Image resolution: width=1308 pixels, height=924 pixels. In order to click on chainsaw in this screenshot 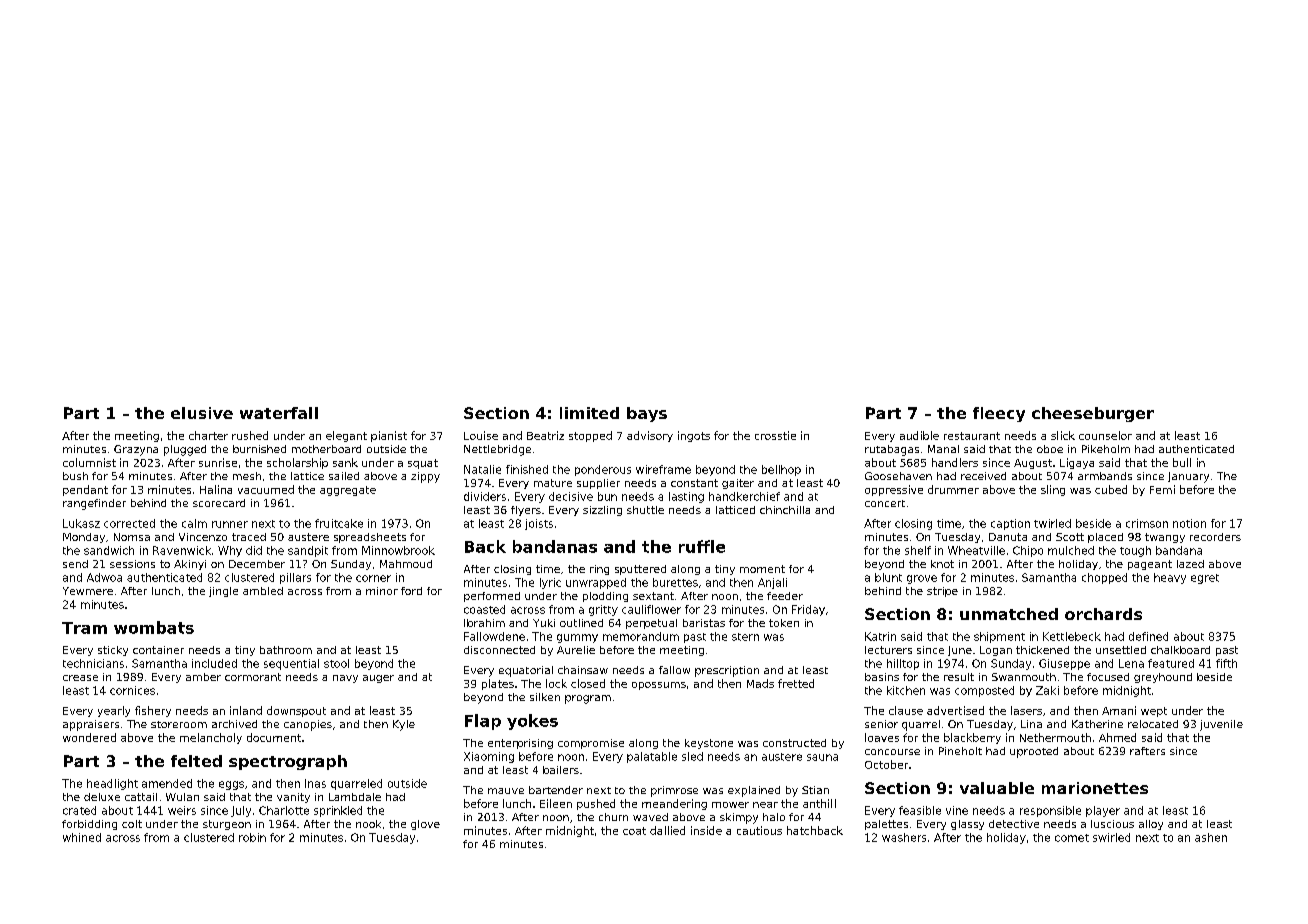, I will do `click(583, 670)`.
